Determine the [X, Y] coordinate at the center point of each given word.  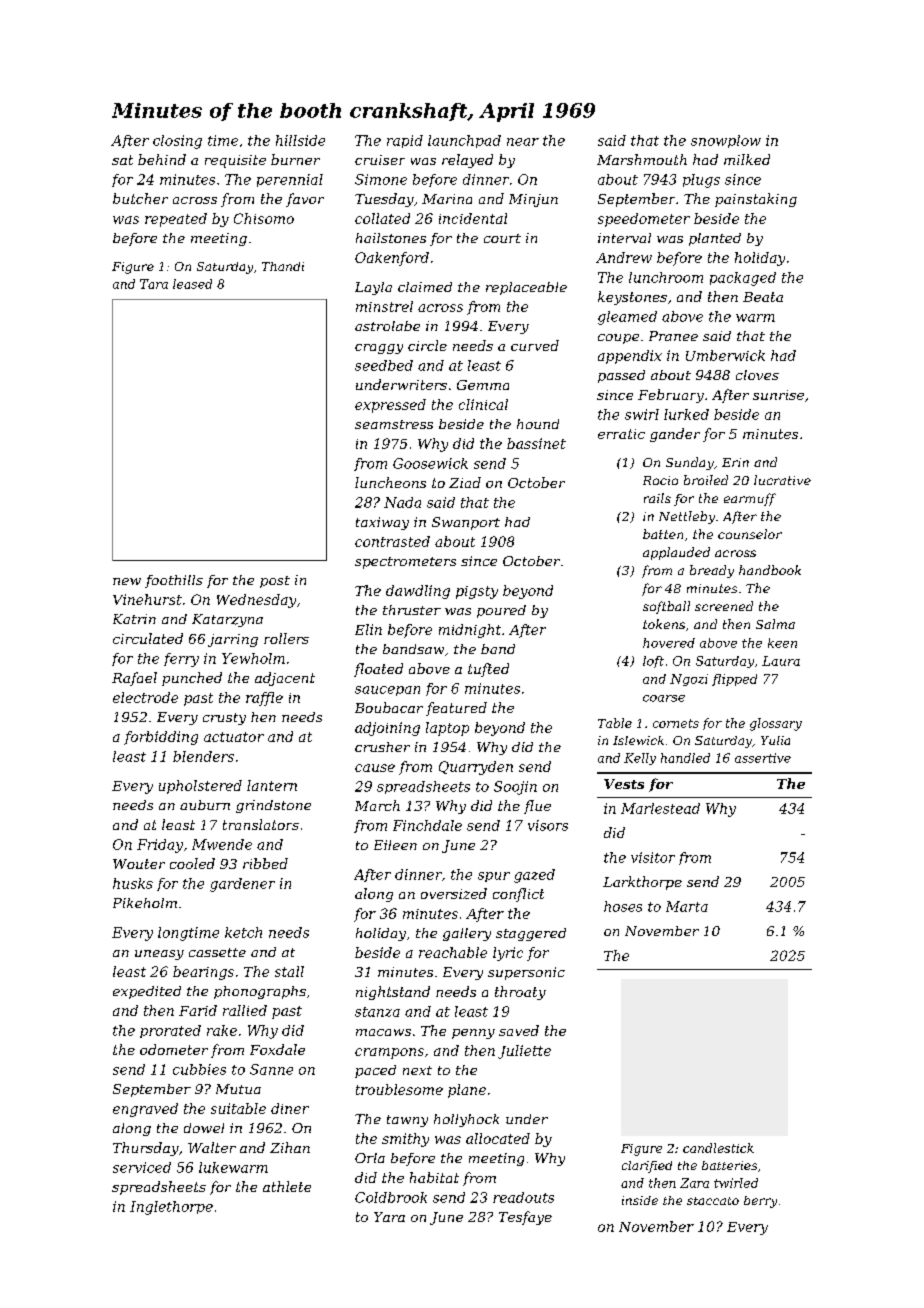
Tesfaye [525, 1218]
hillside [300, 140]
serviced [142, 1167]
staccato [713, 1201]
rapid [405, 141]
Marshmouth [642, 159]
